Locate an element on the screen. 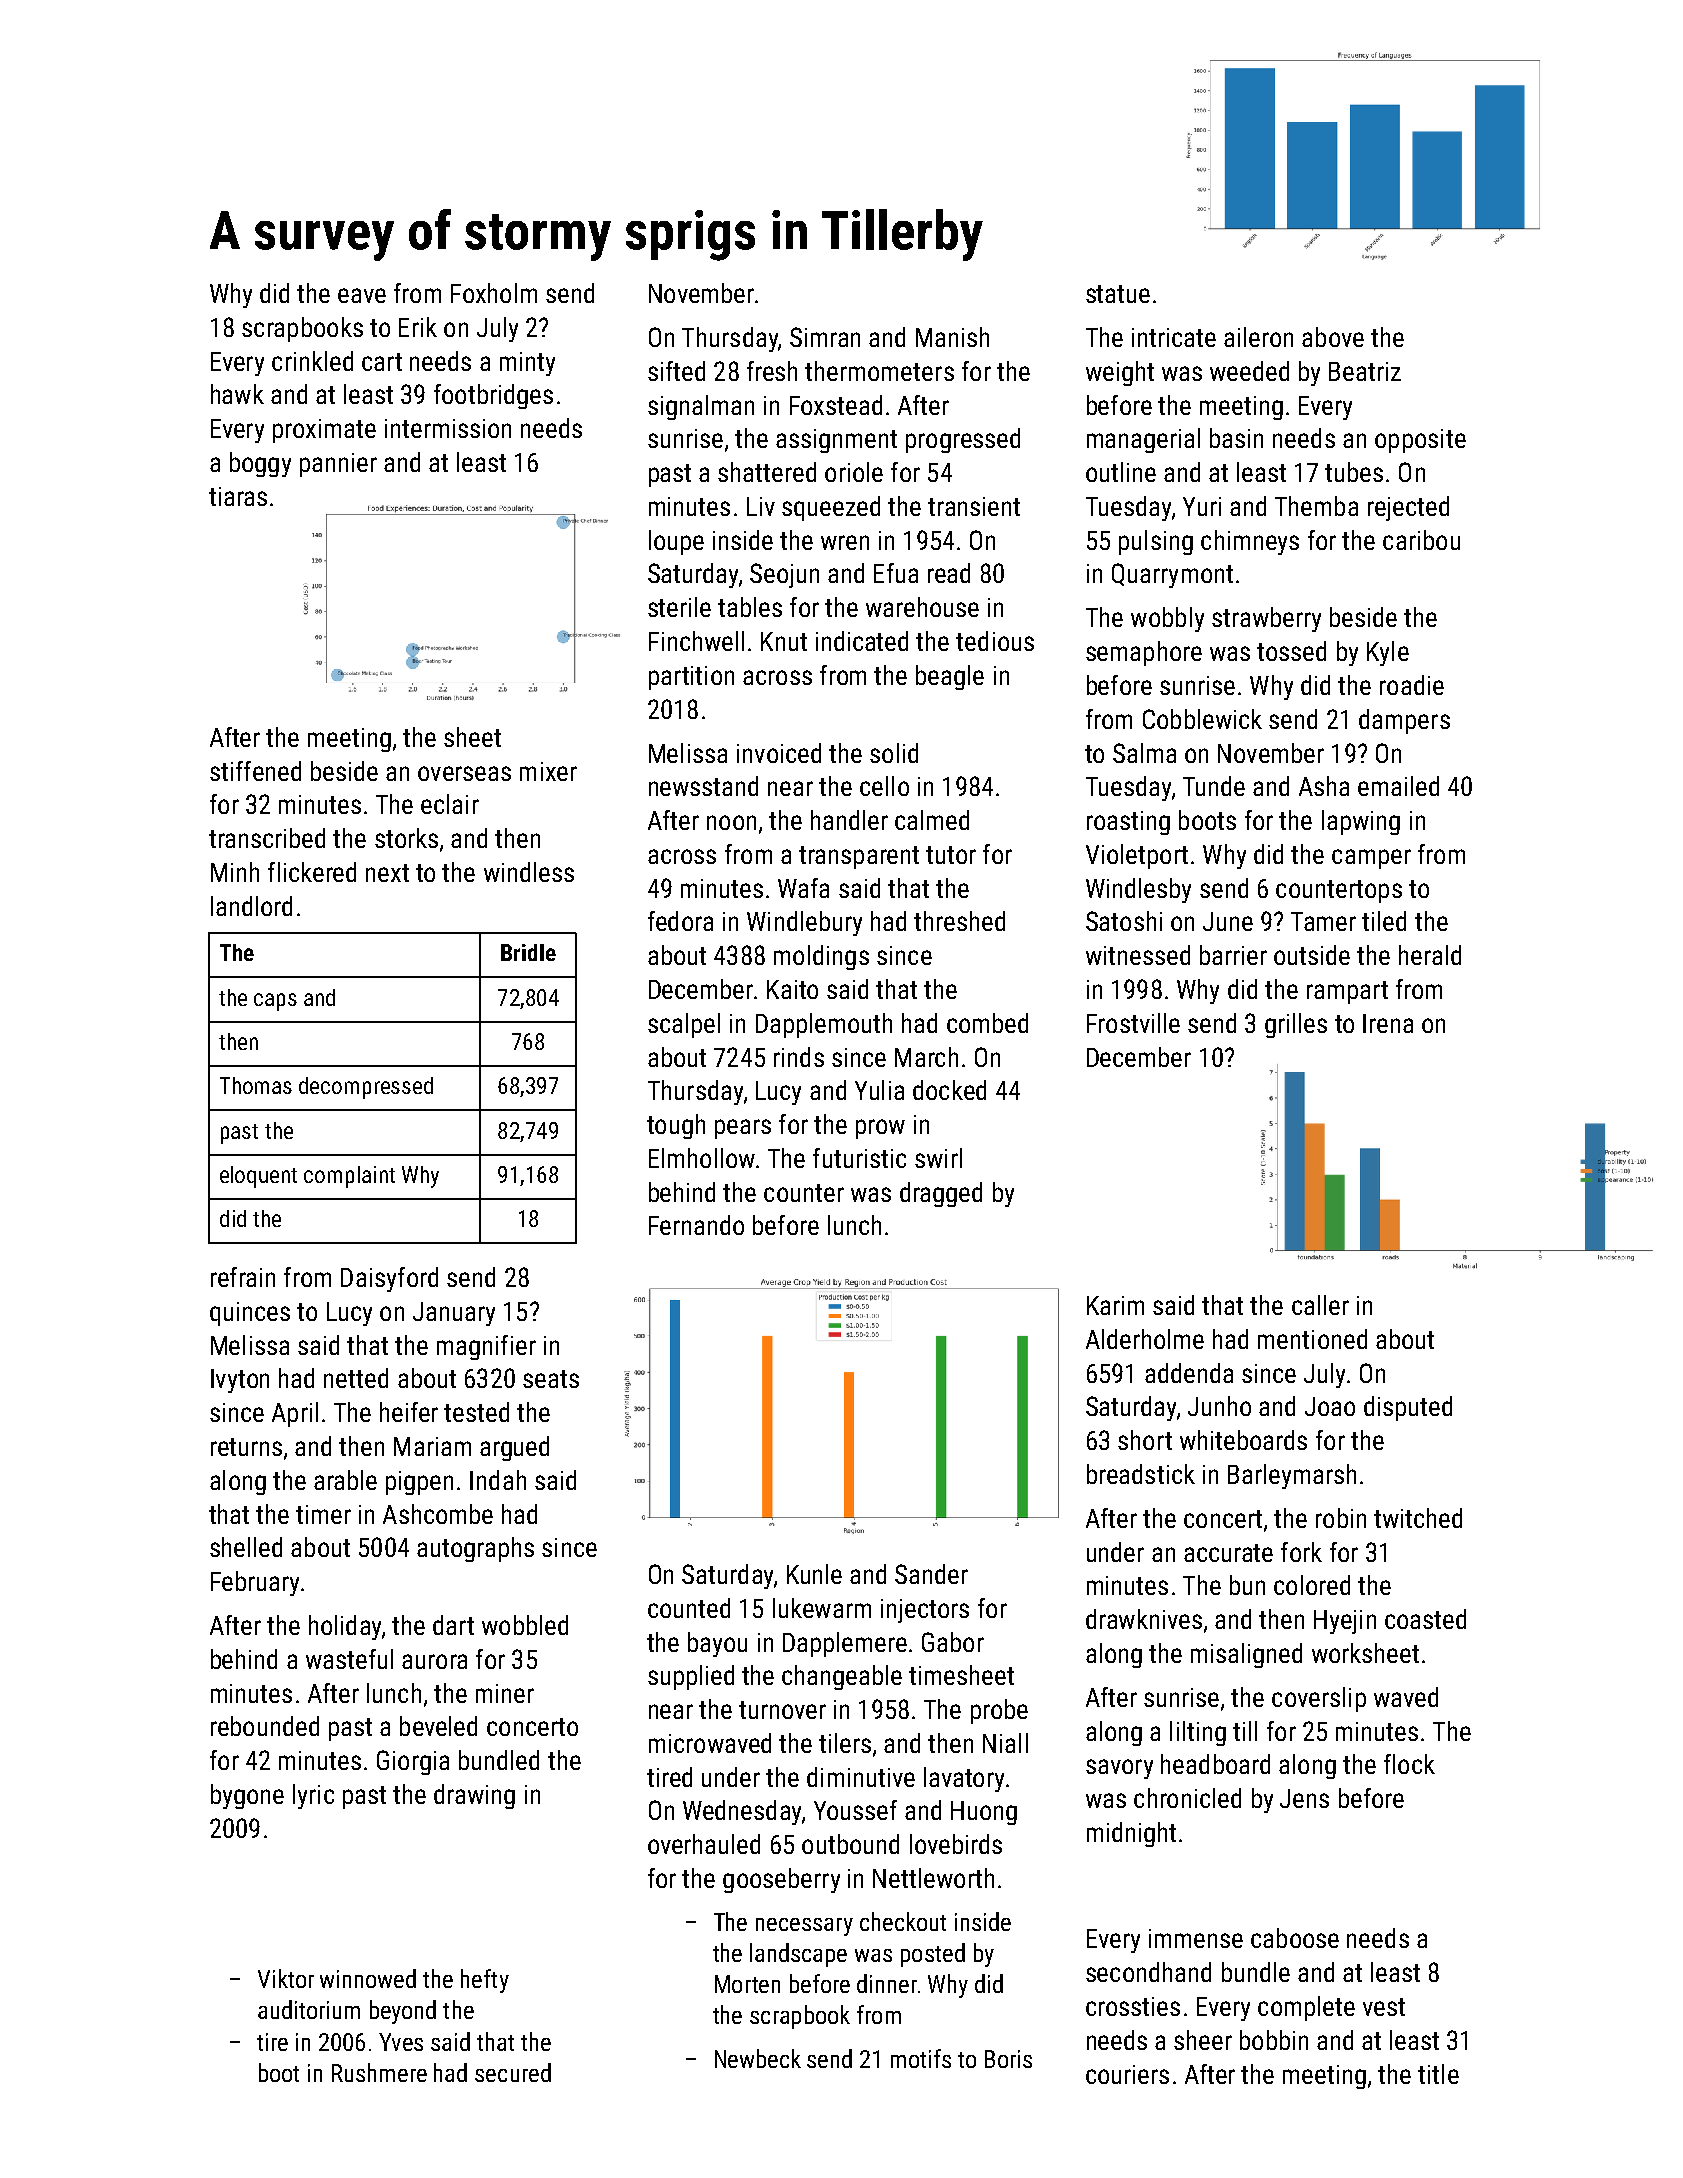  hefty is located at coordinates (485, 1981).
